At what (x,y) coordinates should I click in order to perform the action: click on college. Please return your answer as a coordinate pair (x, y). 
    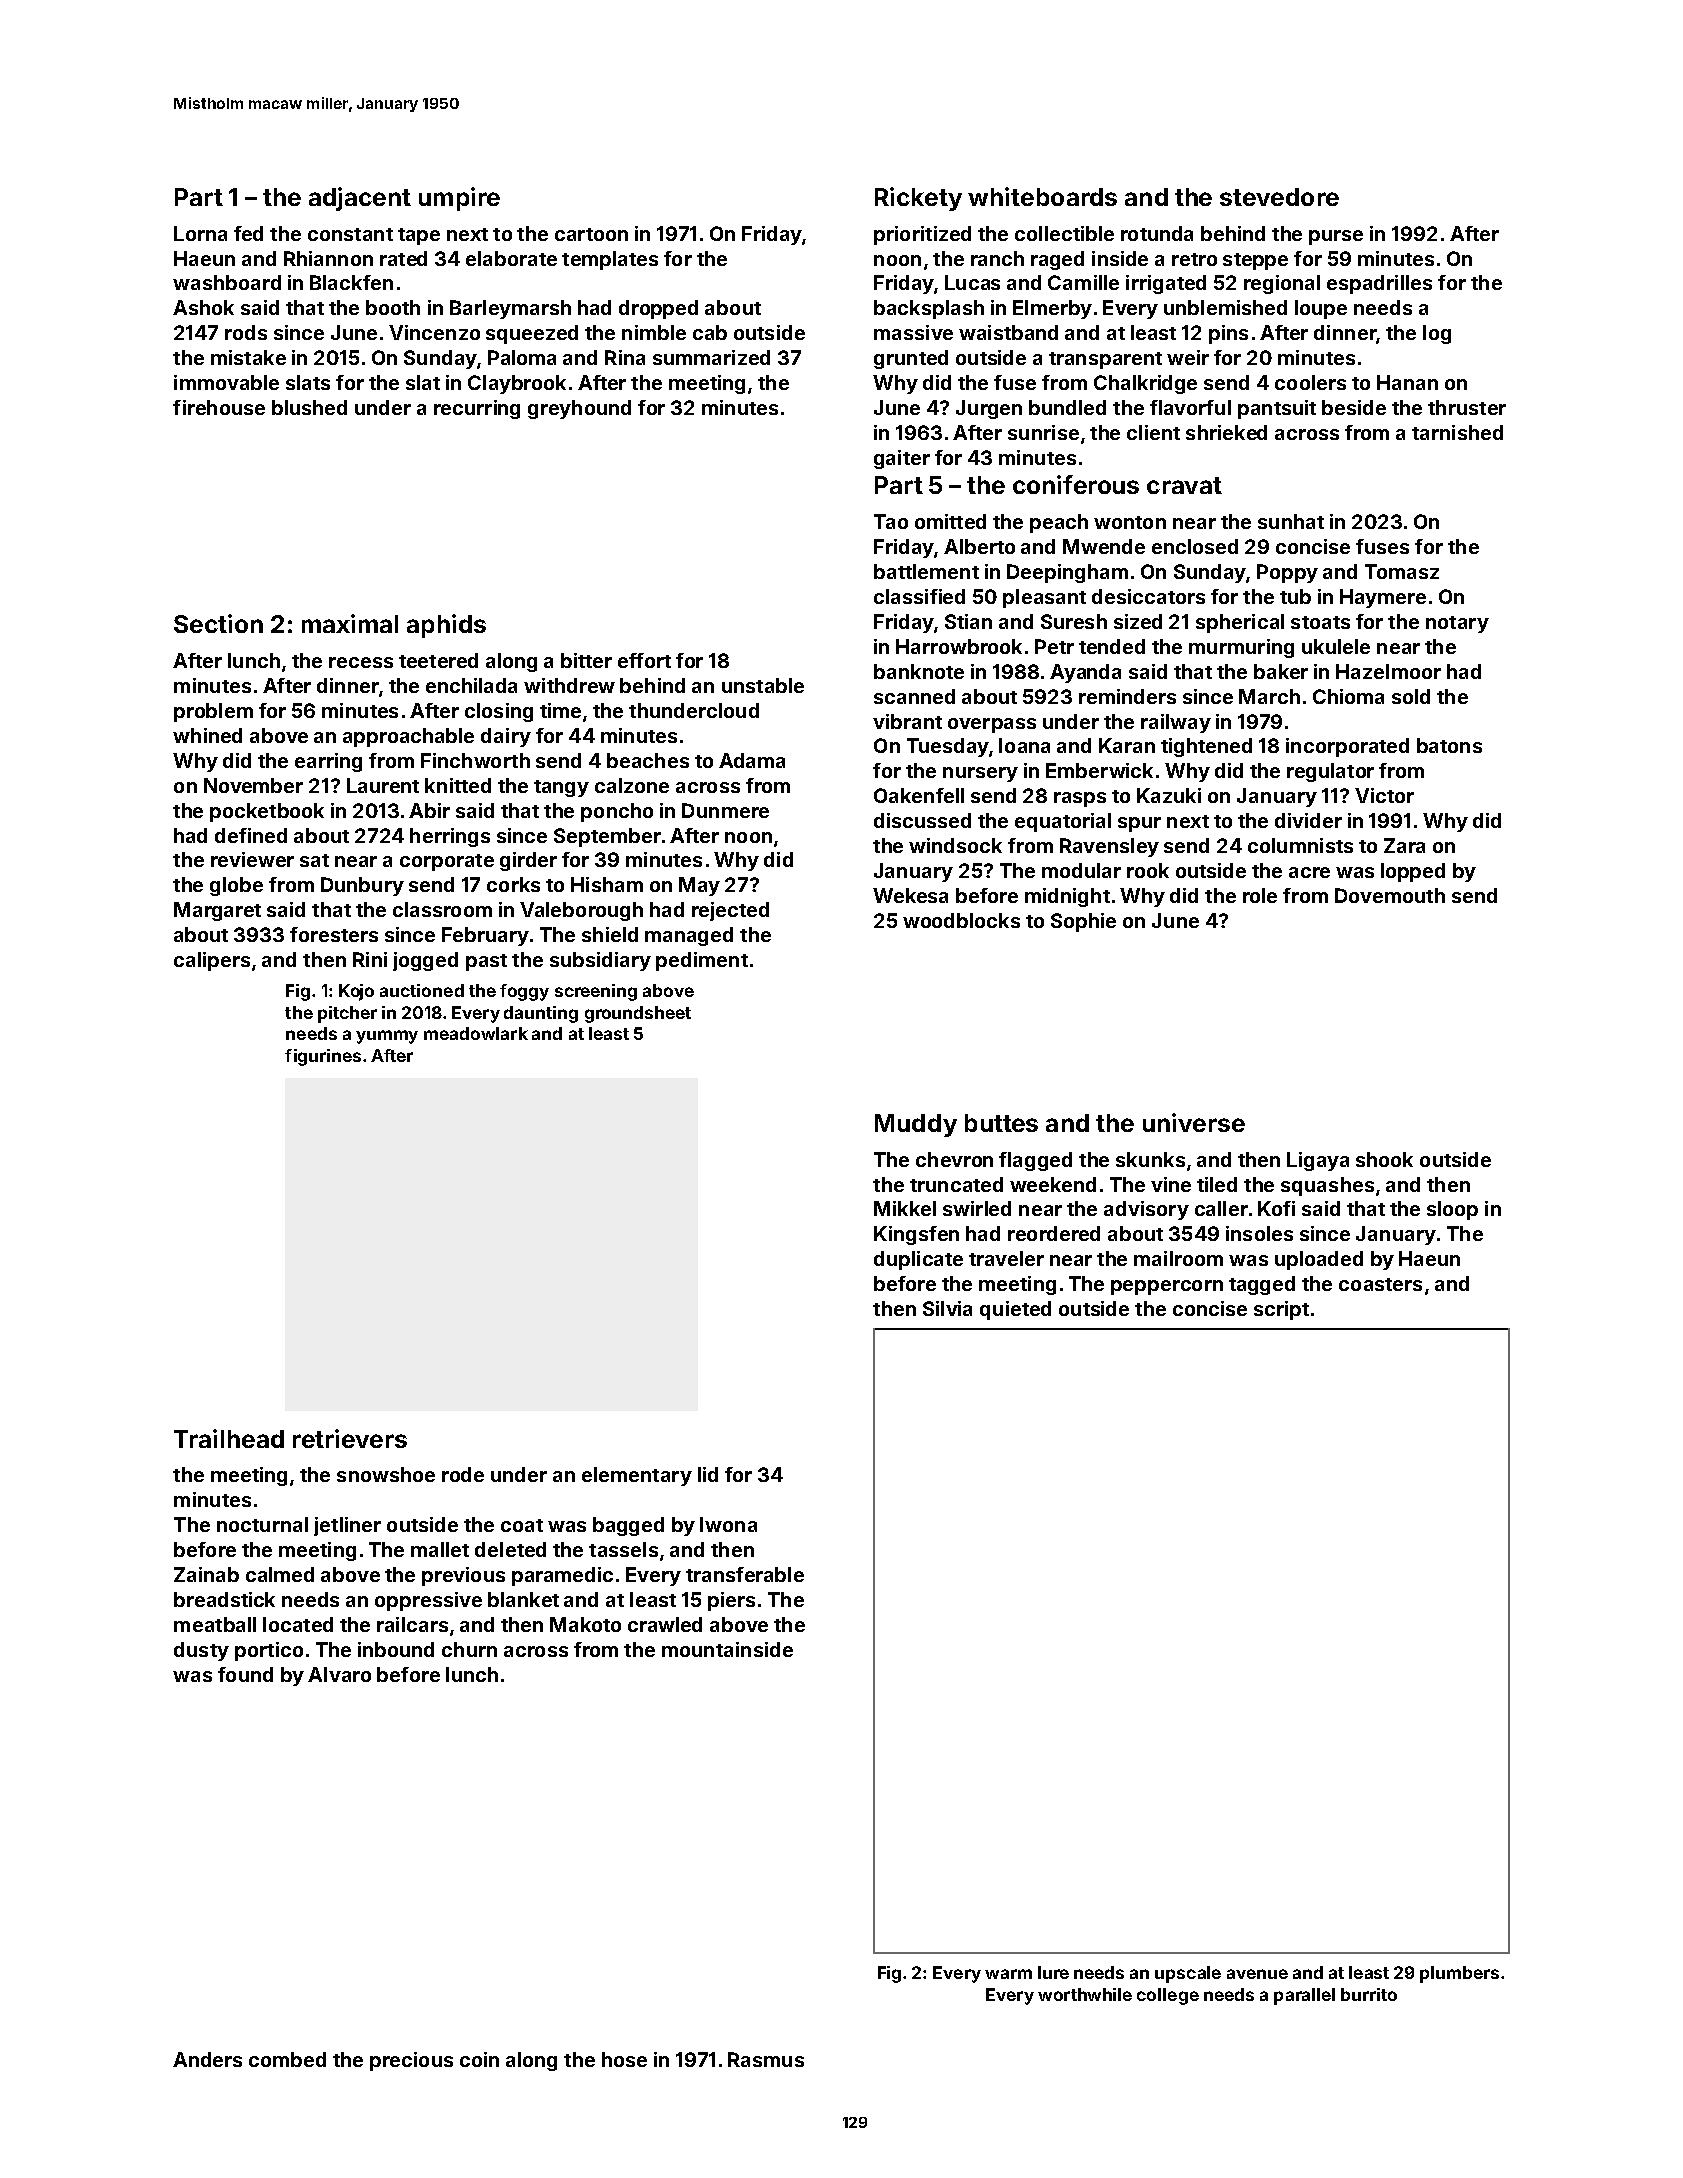
    Looking at the image, I should click on (1168, 1996).
